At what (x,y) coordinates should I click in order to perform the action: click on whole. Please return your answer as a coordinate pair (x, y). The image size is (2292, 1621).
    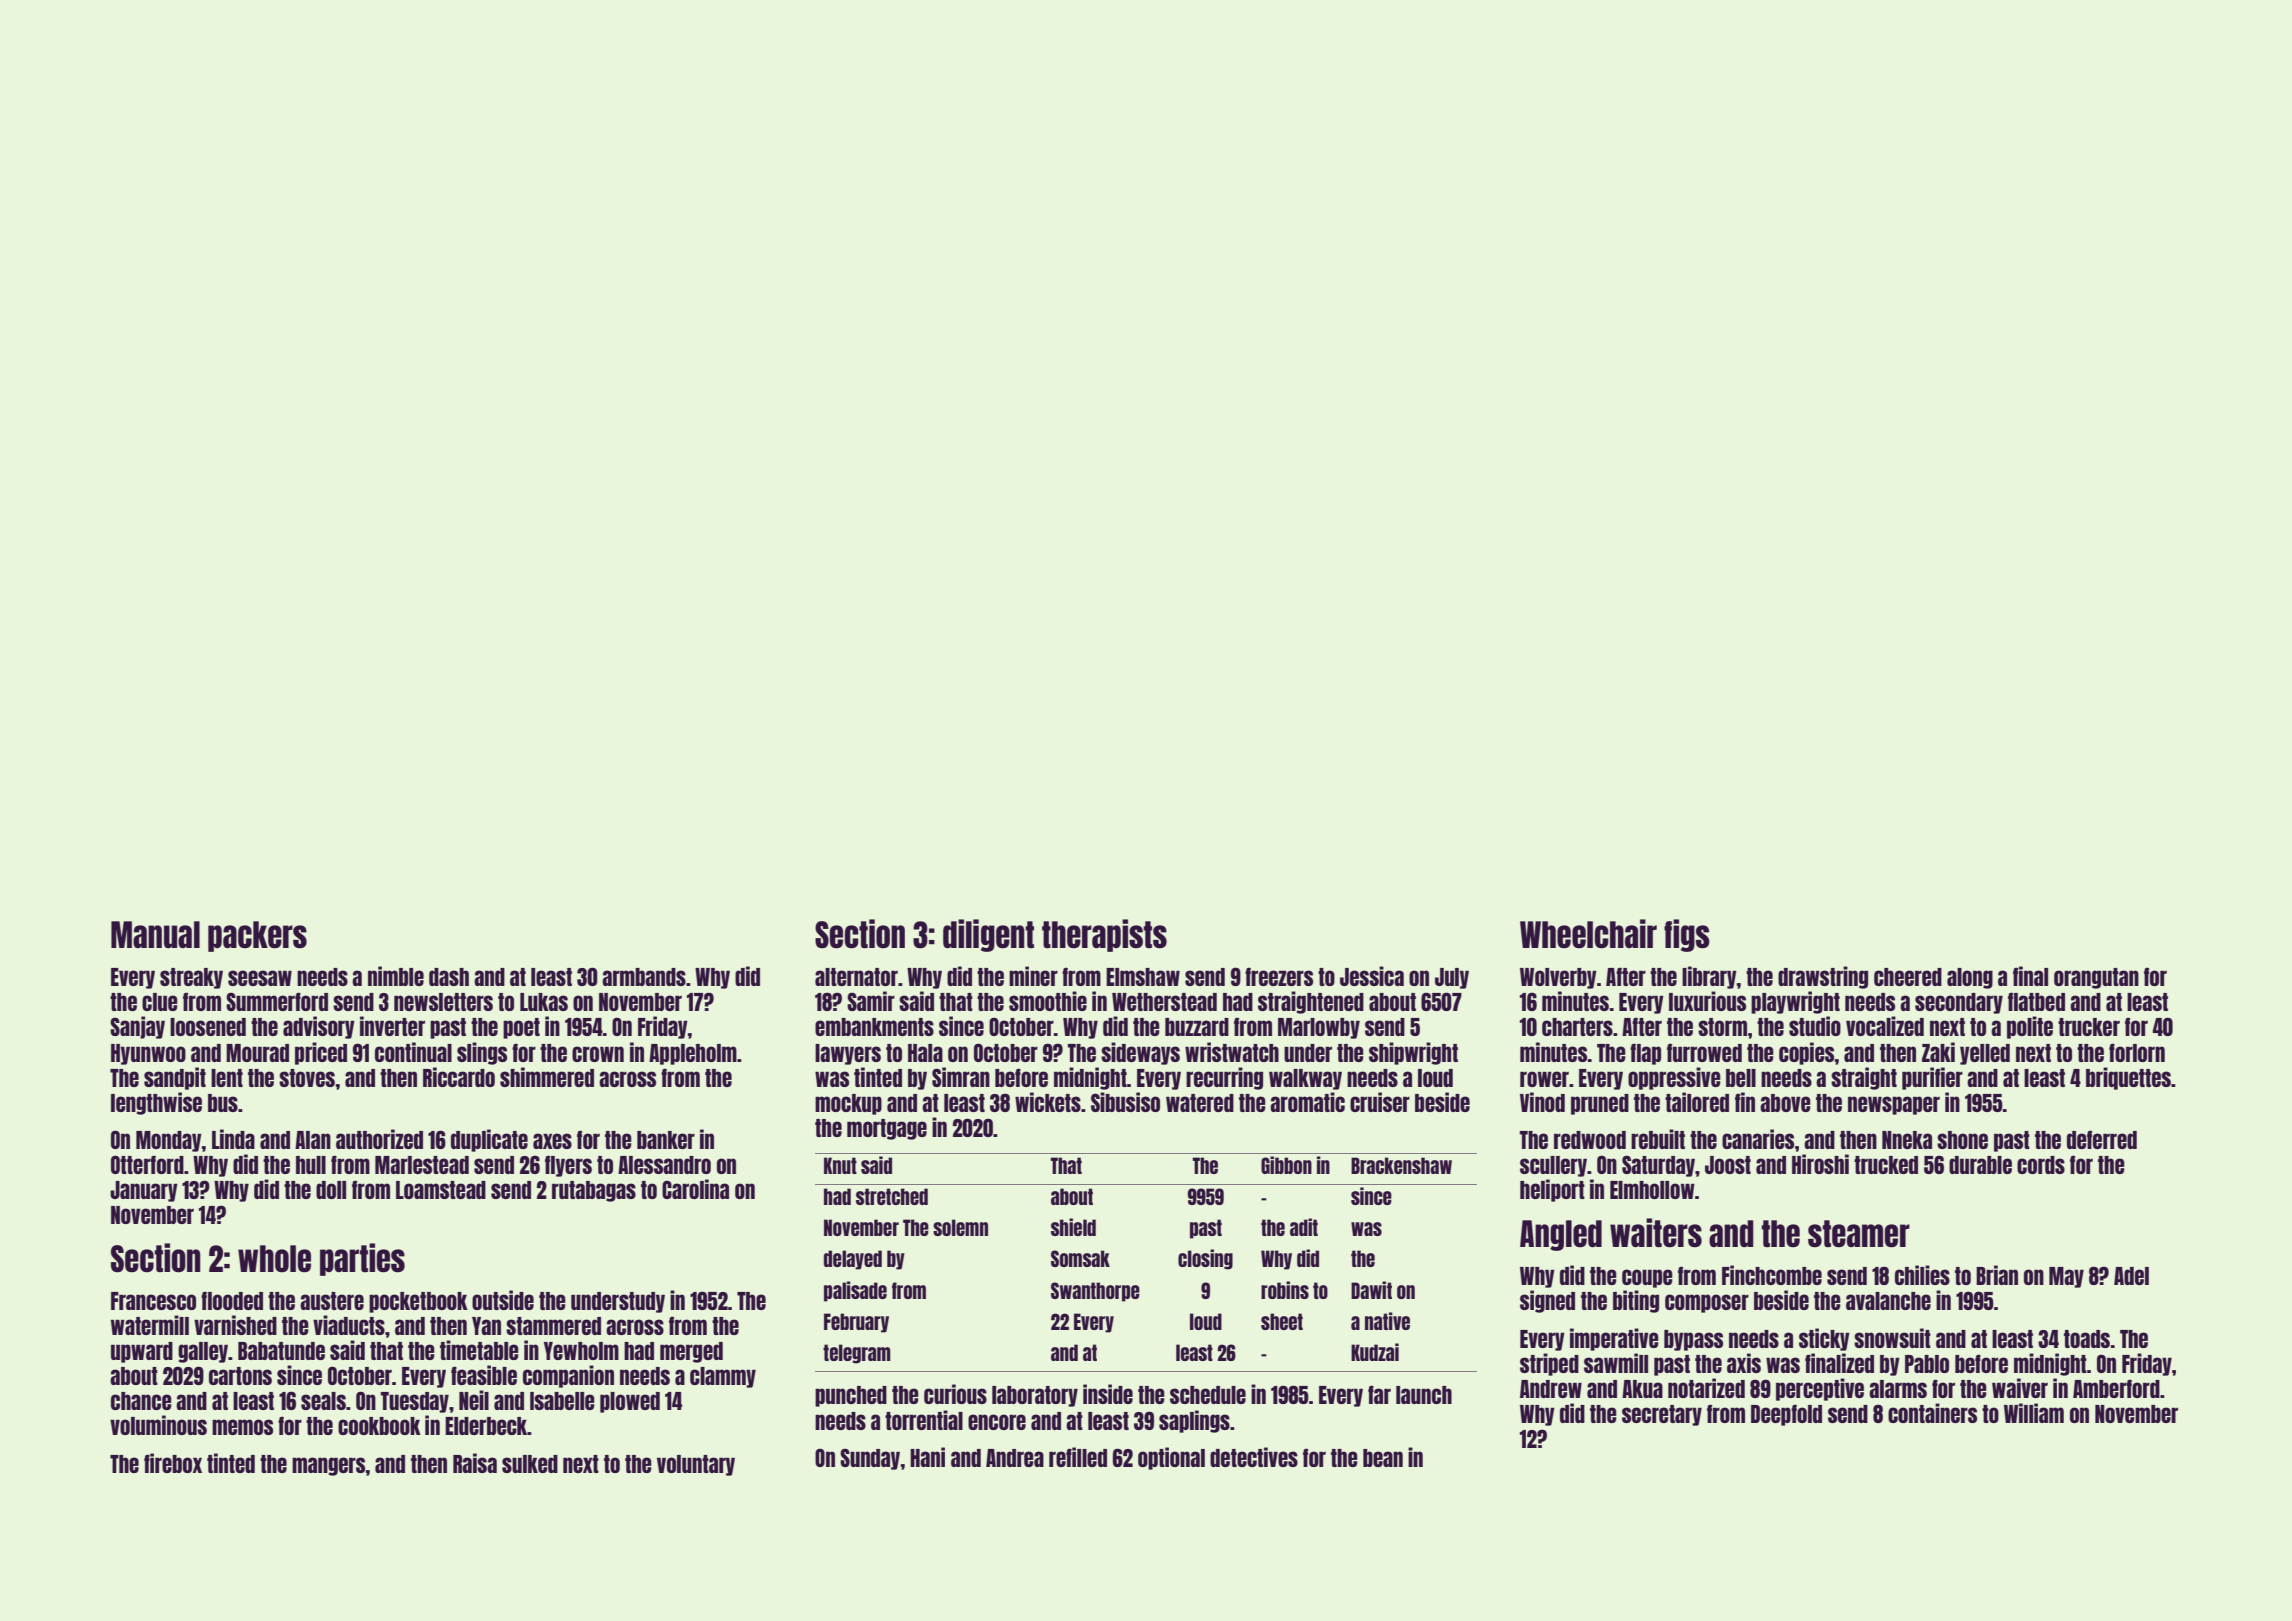
    Looking at the image, I should click on (274, 1259).
